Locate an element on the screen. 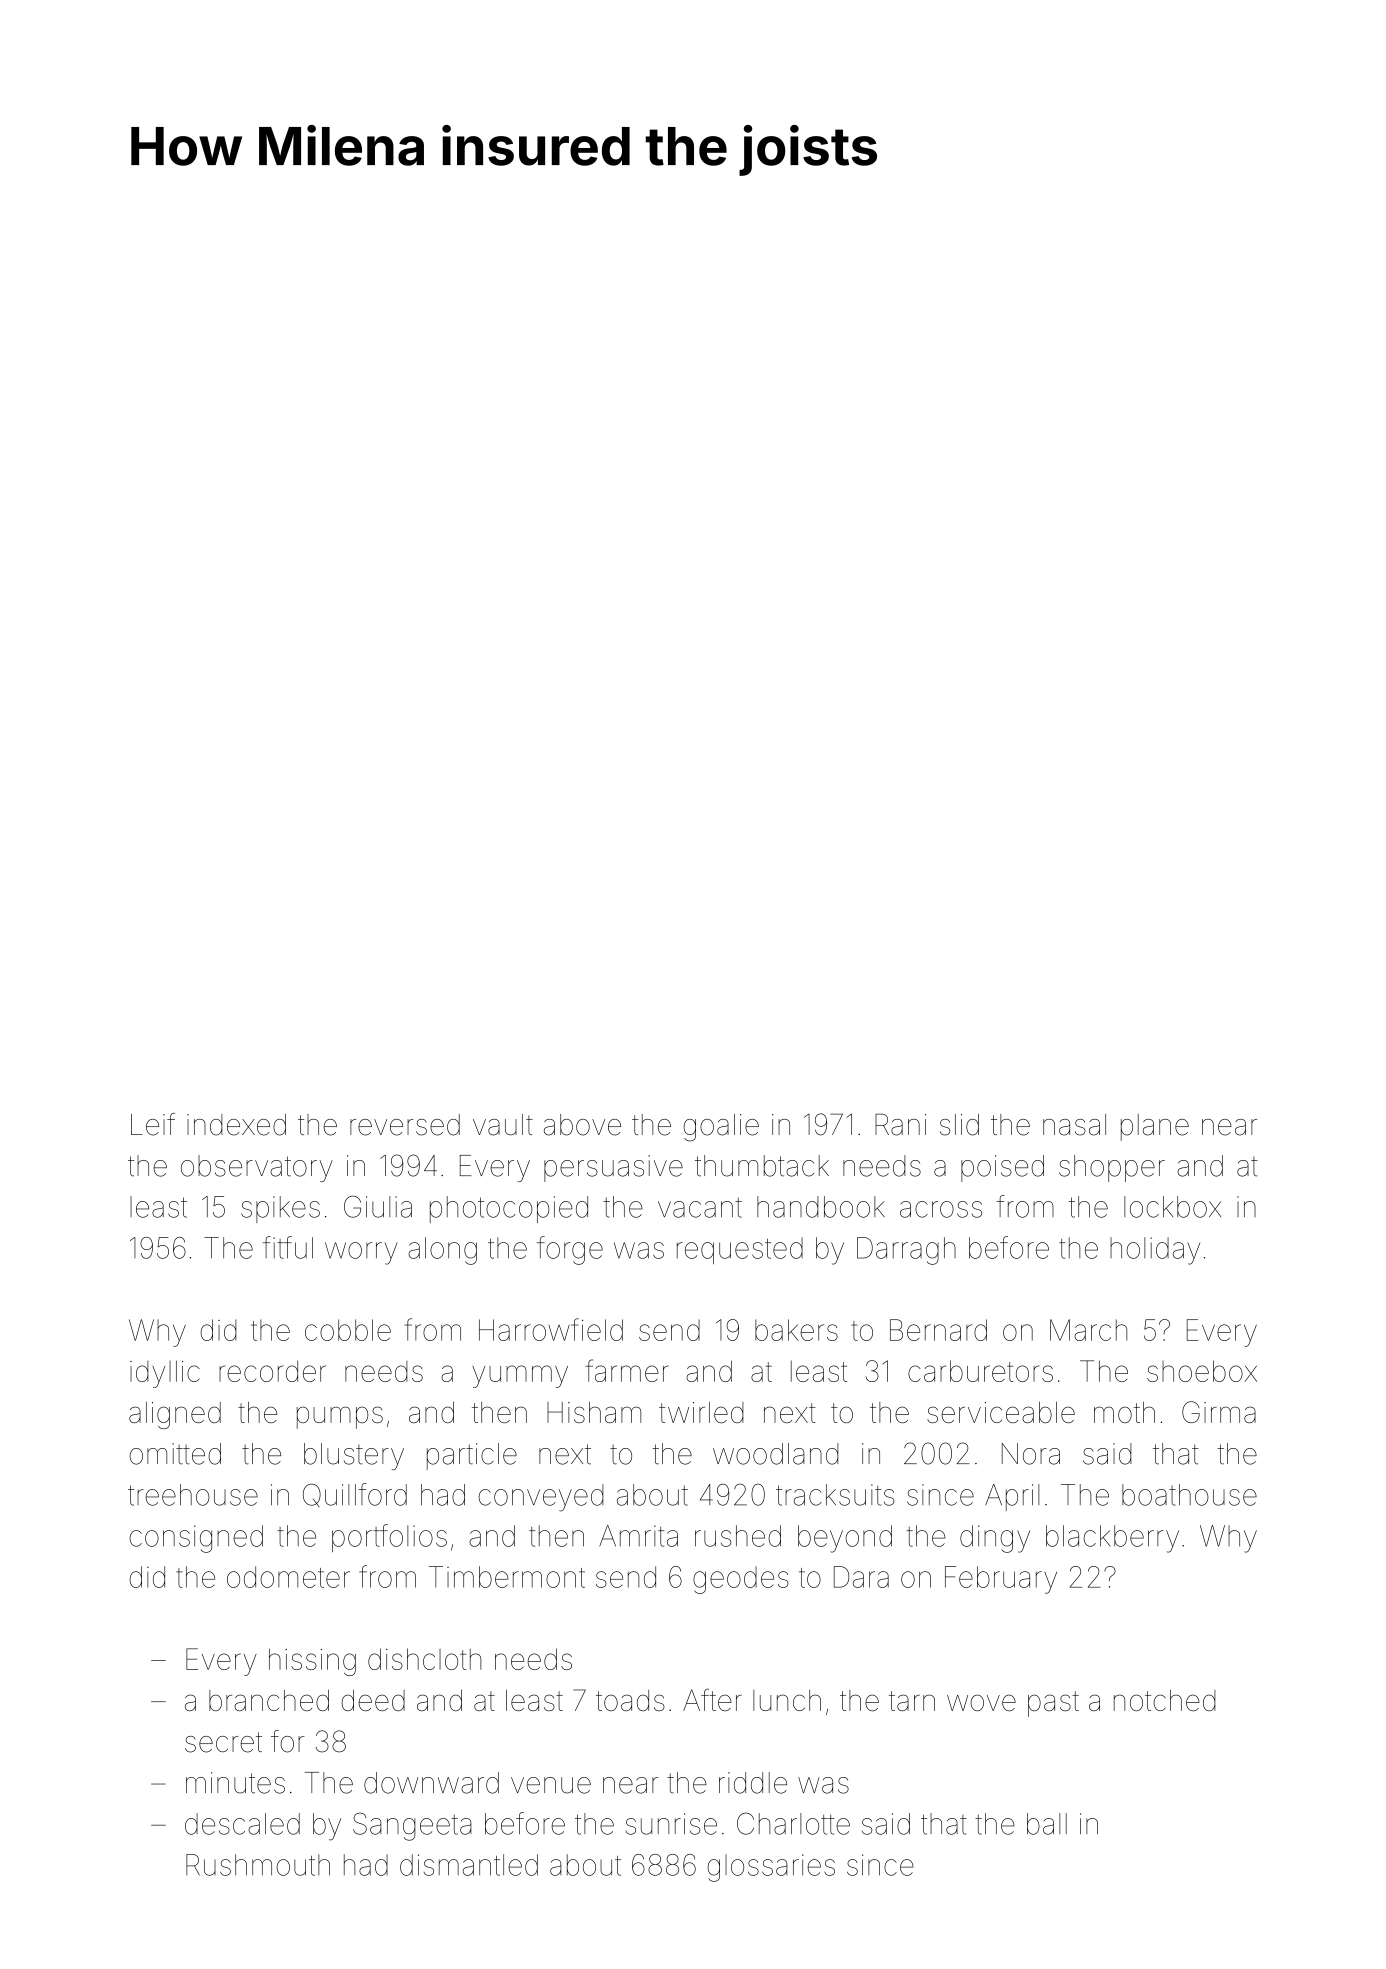 This screenshot has height=1969, width=1386. wove is located at coordinates (981, 1702).
